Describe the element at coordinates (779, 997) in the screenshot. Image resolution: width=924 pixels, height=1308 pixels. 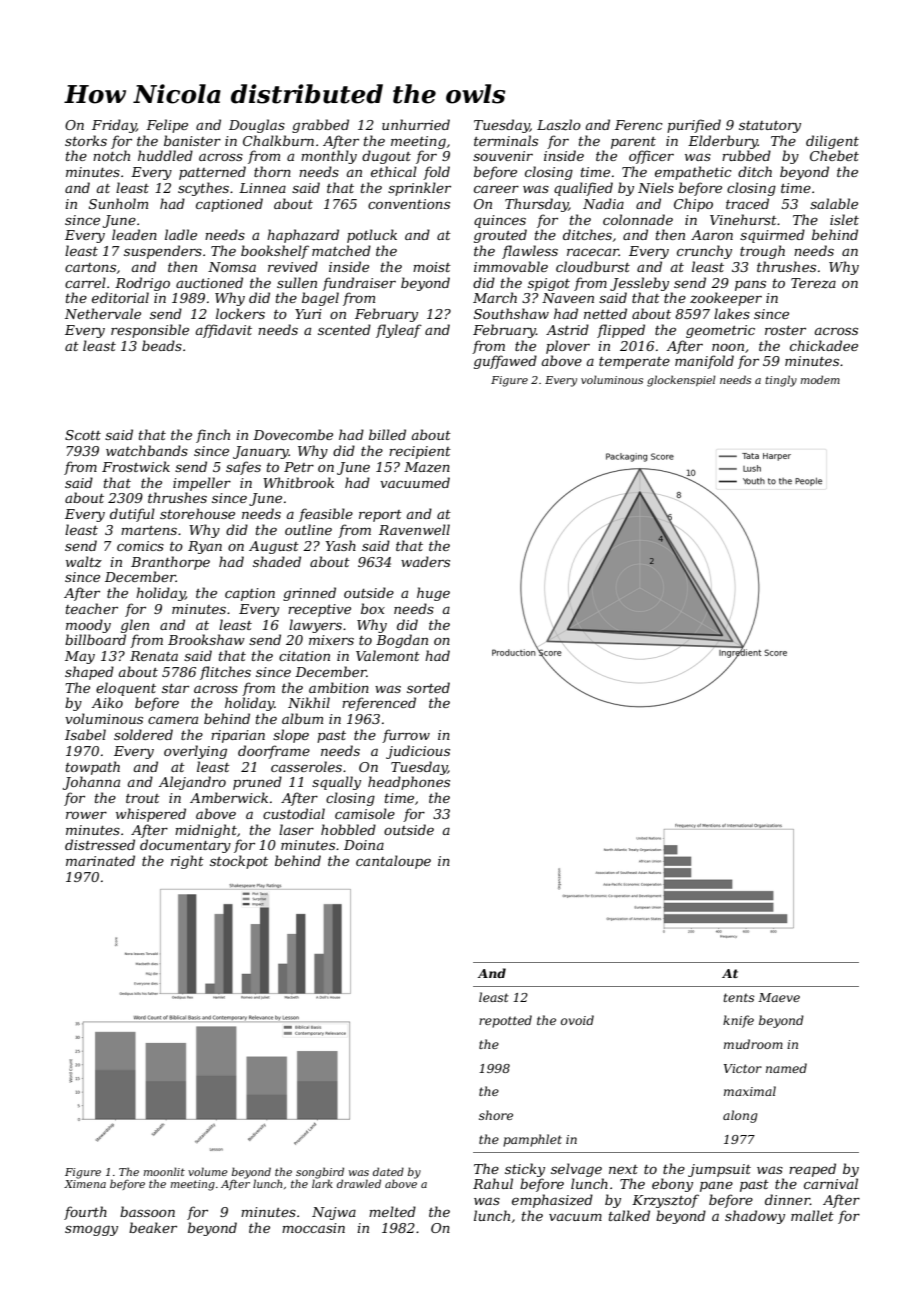
I see `Maeve` at that location.
